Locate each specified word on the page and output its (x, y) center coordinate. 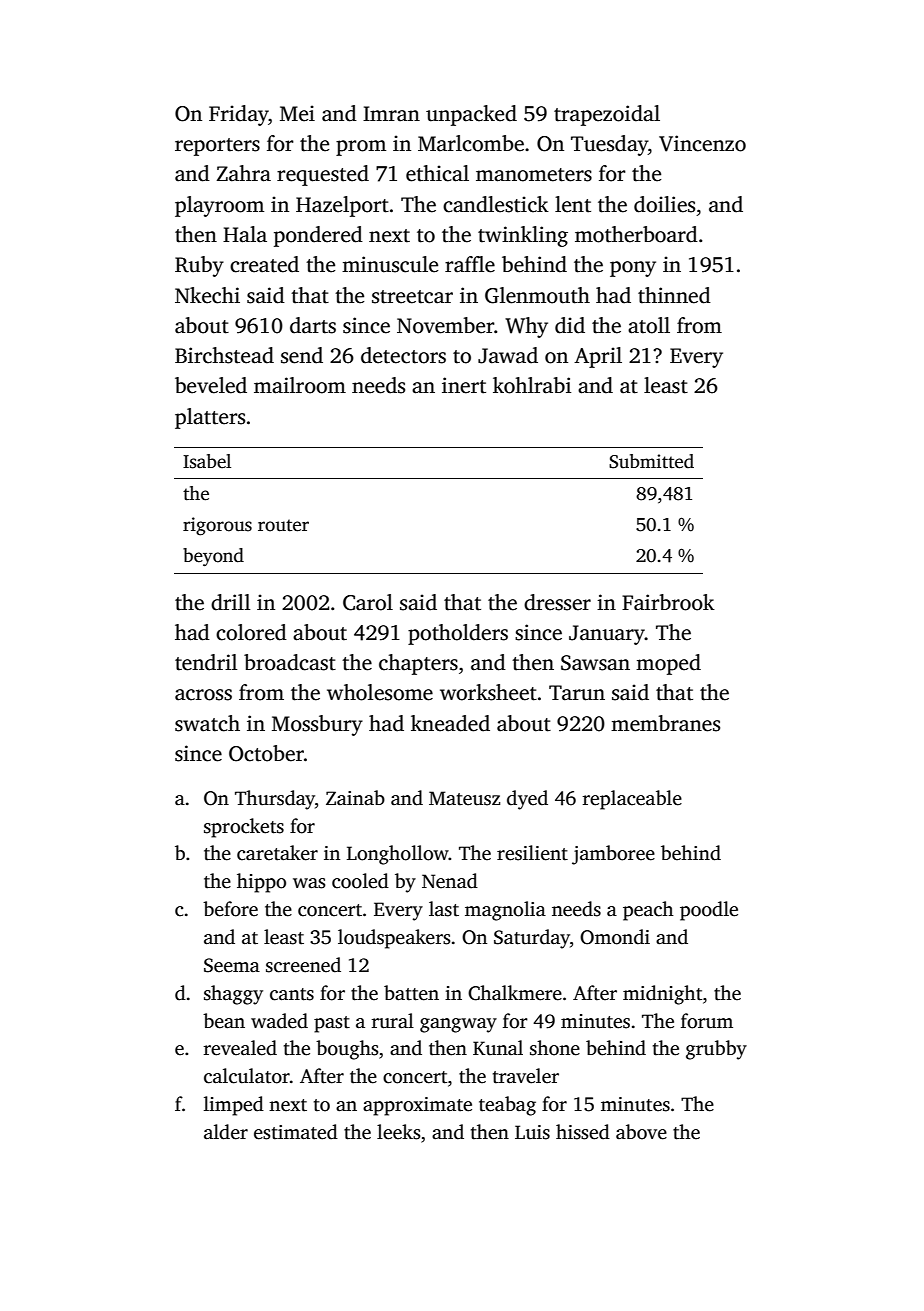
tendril (206, 662)
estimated (296, 1132)
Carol (368, 602)
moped (668, 664)
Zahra (244, 173)
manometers (534, 175)
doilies (664, 204)
